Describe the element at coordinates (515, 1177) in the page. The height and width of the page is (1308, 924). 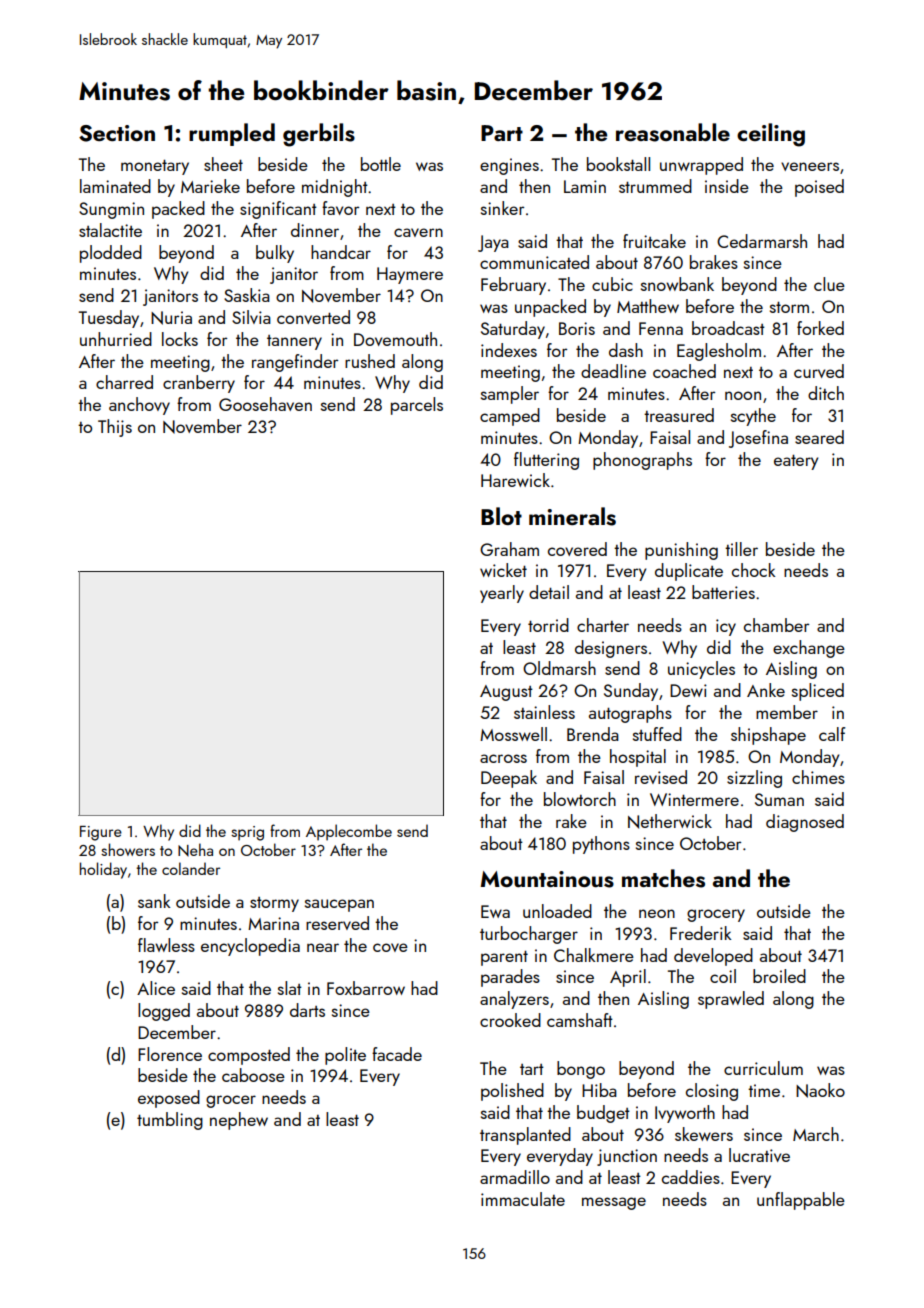
I see `armadillo` at that location.
